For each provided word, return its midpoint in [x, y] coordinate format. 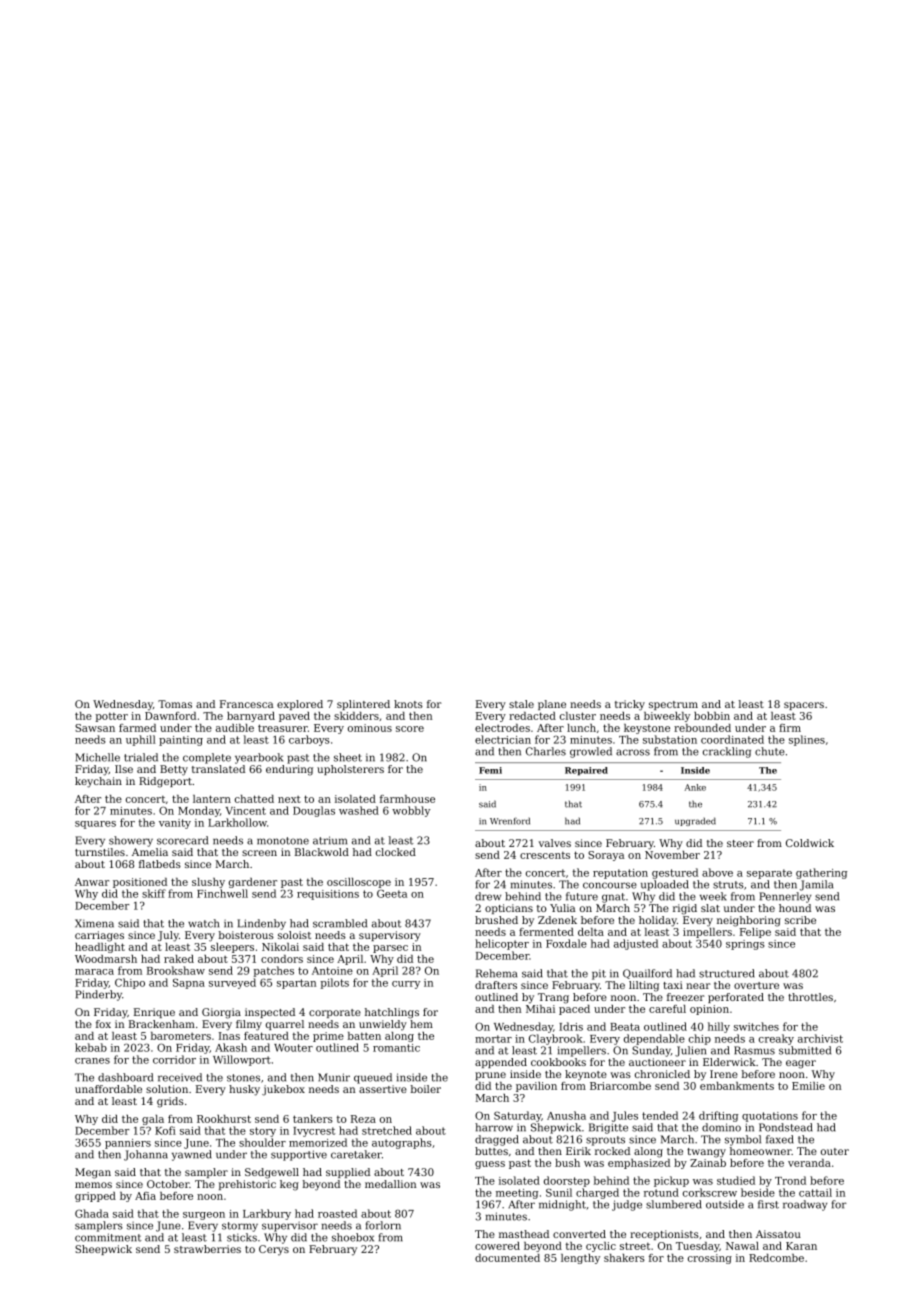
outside [725, 1204]
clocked [396, 852]
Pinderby [98, 995]
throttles [810, 997]
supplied [348, 1173]
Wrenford [510, 821]
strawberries [207, 1249]
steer [740, 843]
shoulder [262, 1142]
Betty [174, 770]
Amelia [150, 852]
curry [406, 985]
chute [770, 751]
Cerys [274, 1250]
